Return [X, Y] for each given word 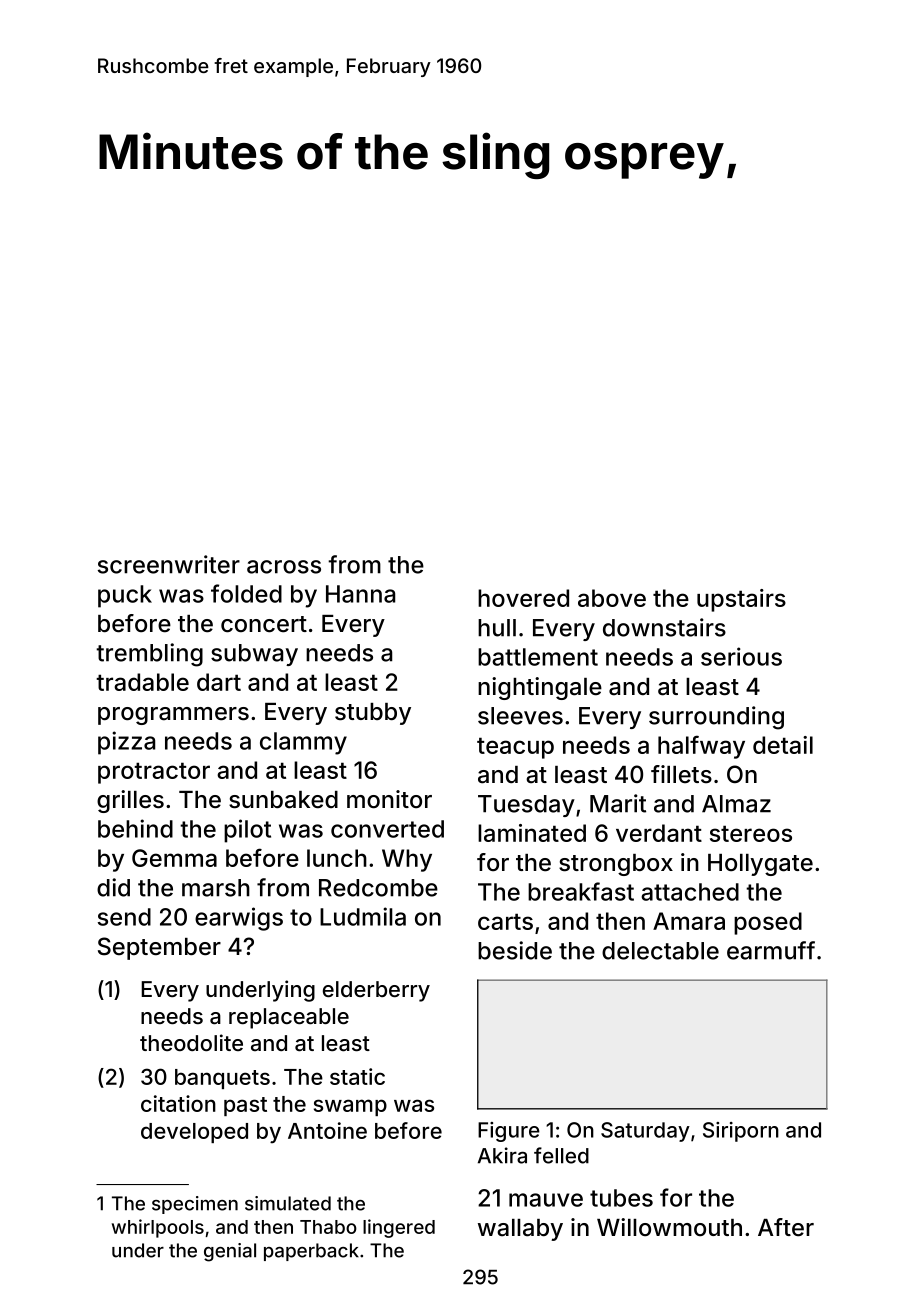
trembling [149, 655]
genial [230, 1252]
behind [135, 828]
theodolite [191, 1042]
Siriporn [741, 1132]
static [357, 1076]
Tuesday [526, 806]
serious [741, 656]
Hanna [360, 594]
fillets [681, 774]
